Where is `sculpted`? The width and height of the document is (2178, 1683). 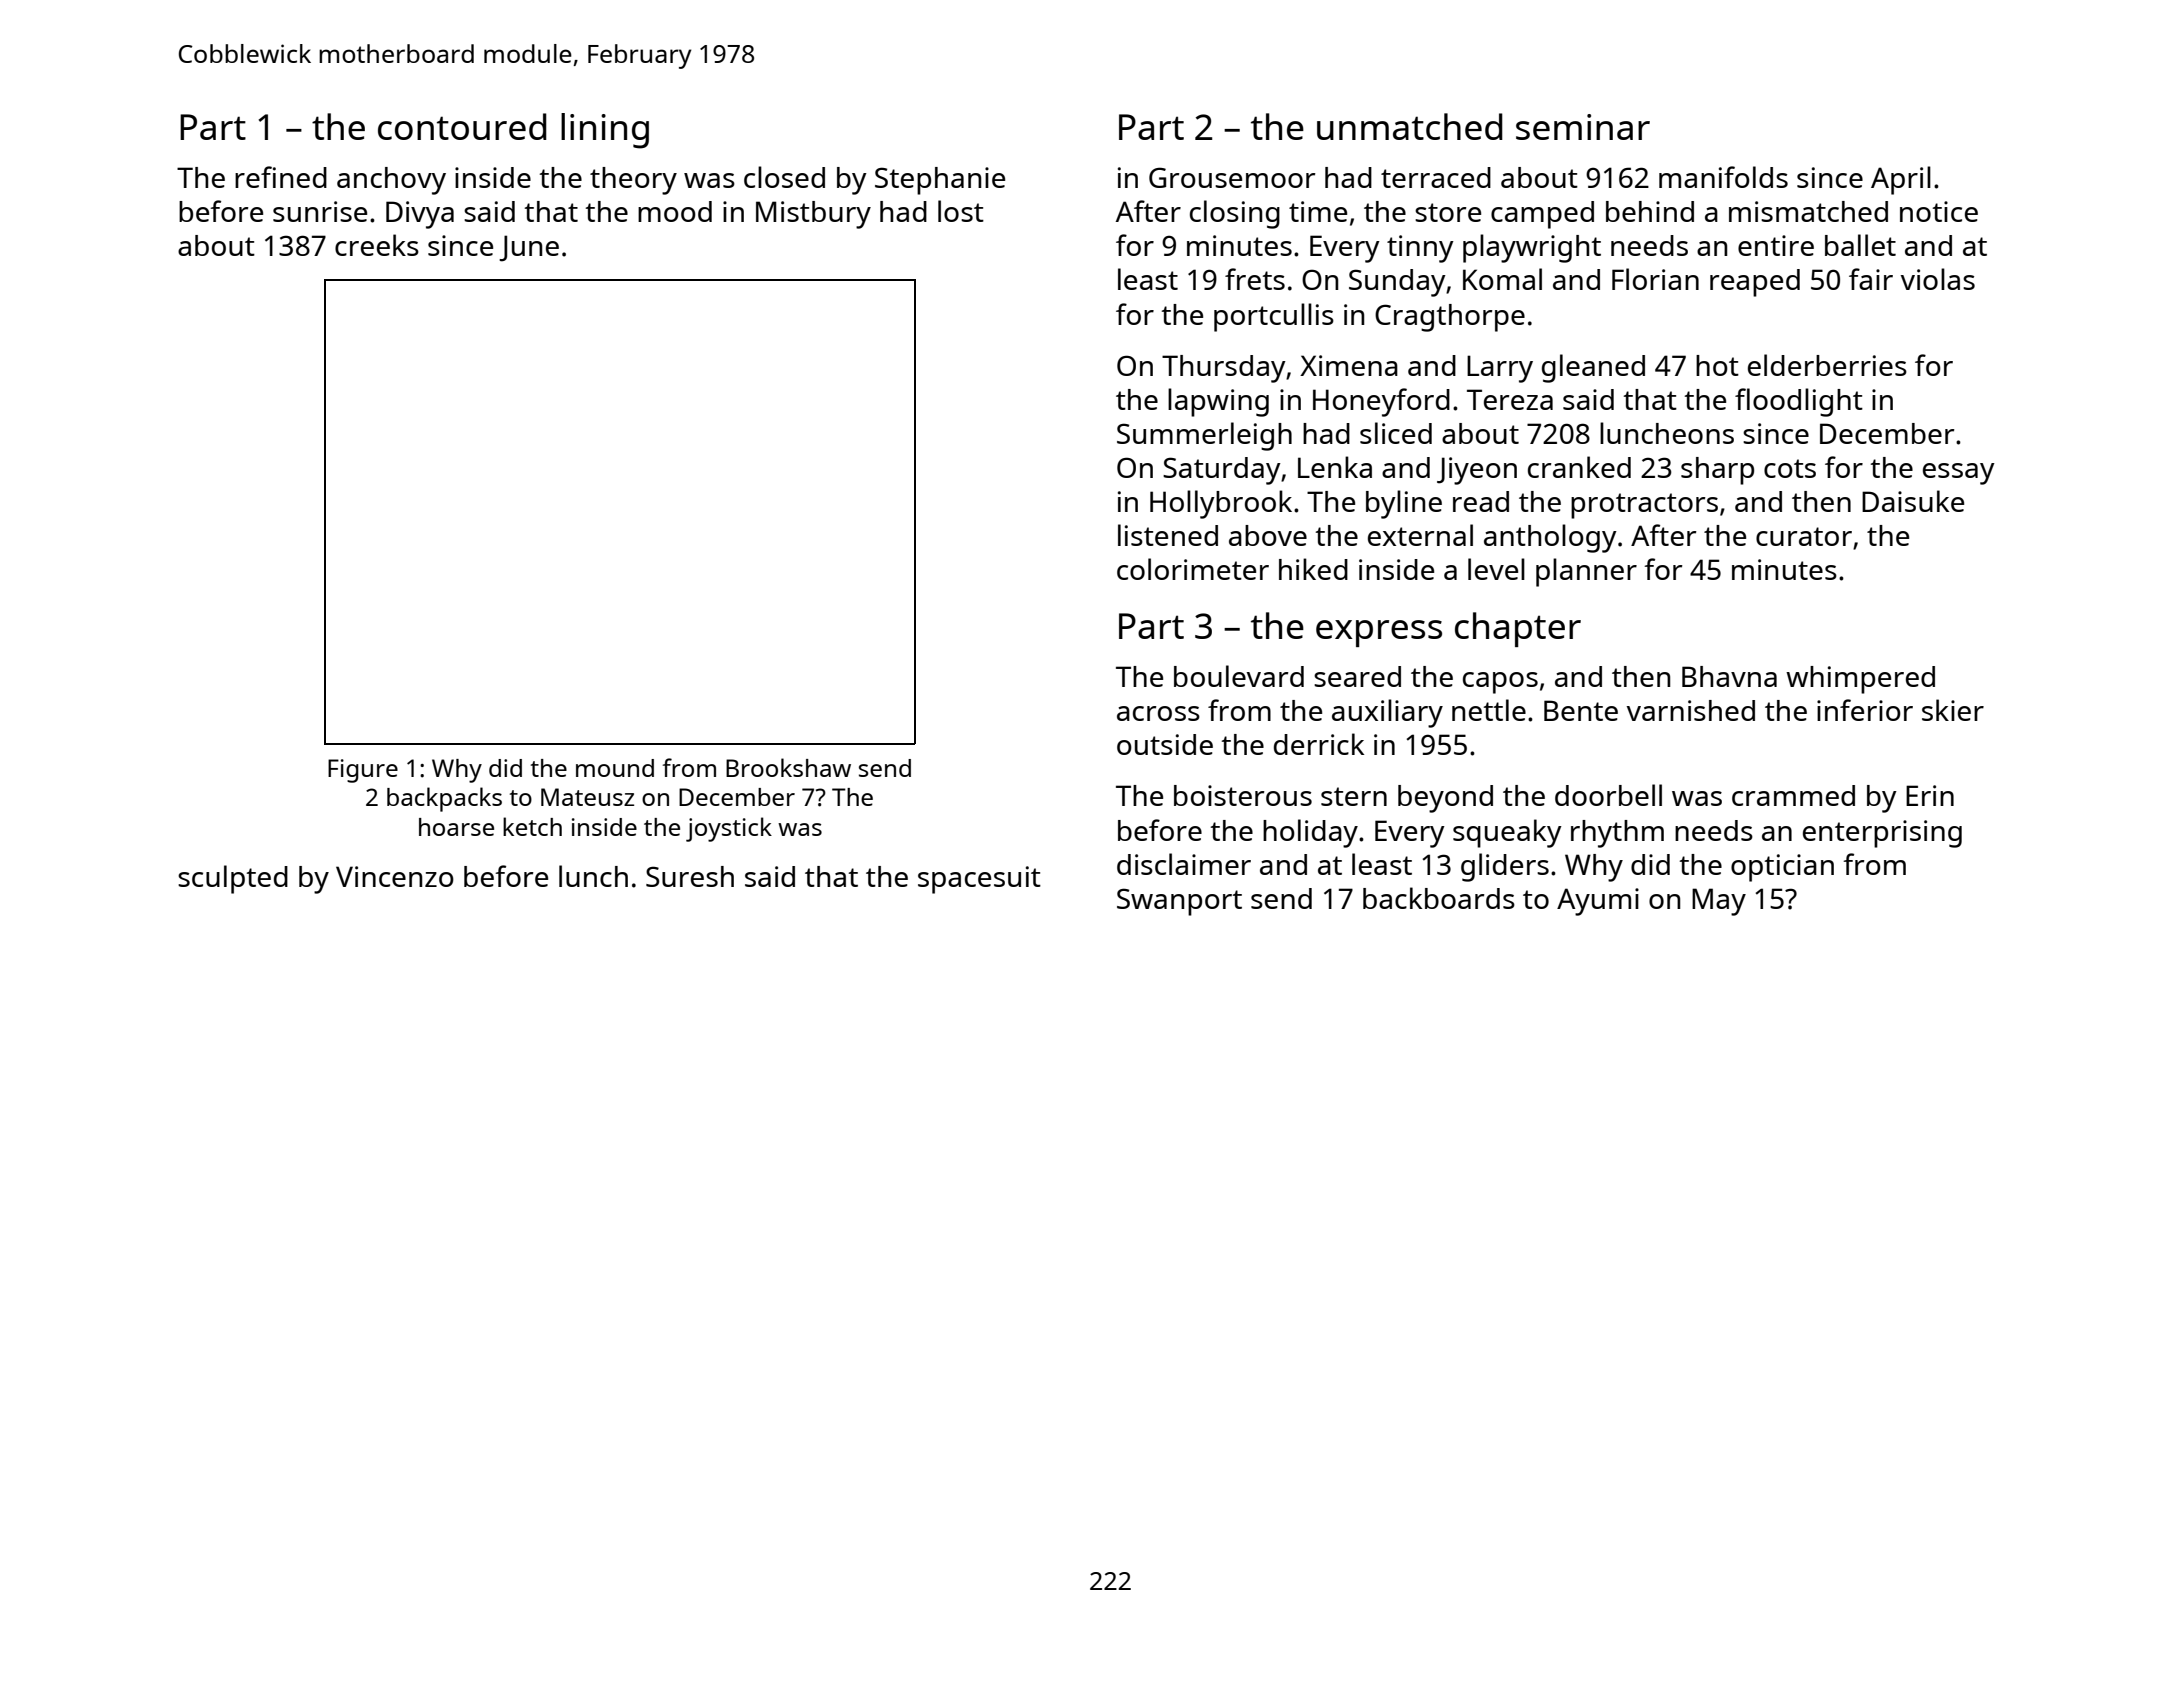
sculpted is located at coordinates (233, 879).
